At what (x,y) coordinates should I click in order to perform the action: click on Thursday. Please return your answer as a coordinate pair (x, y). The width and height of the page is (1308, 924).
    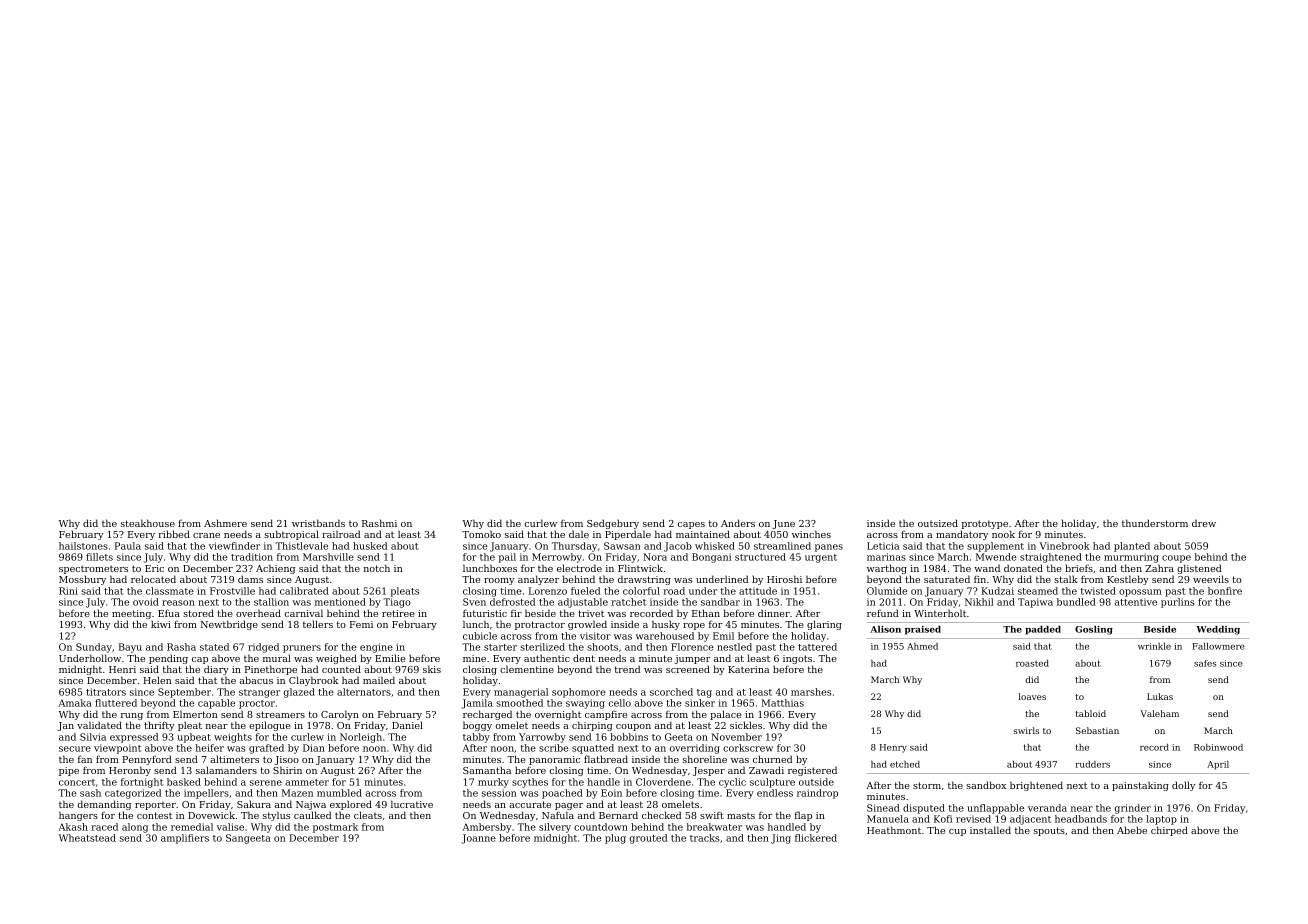
    Looking at the image, I should click on (574, 547).
